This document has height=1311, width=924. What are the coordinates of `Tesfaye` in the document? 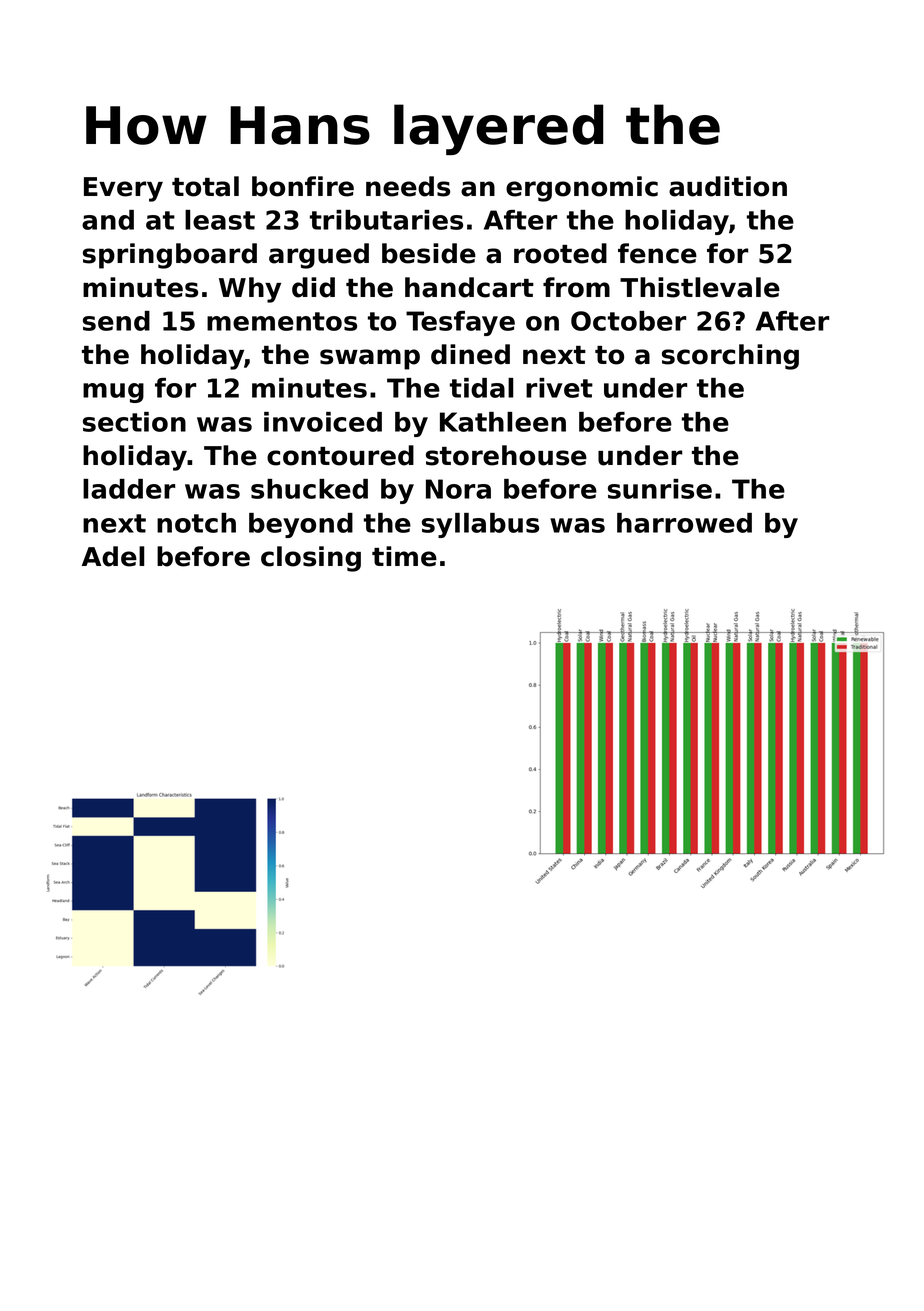 It's located at (460, 323).
